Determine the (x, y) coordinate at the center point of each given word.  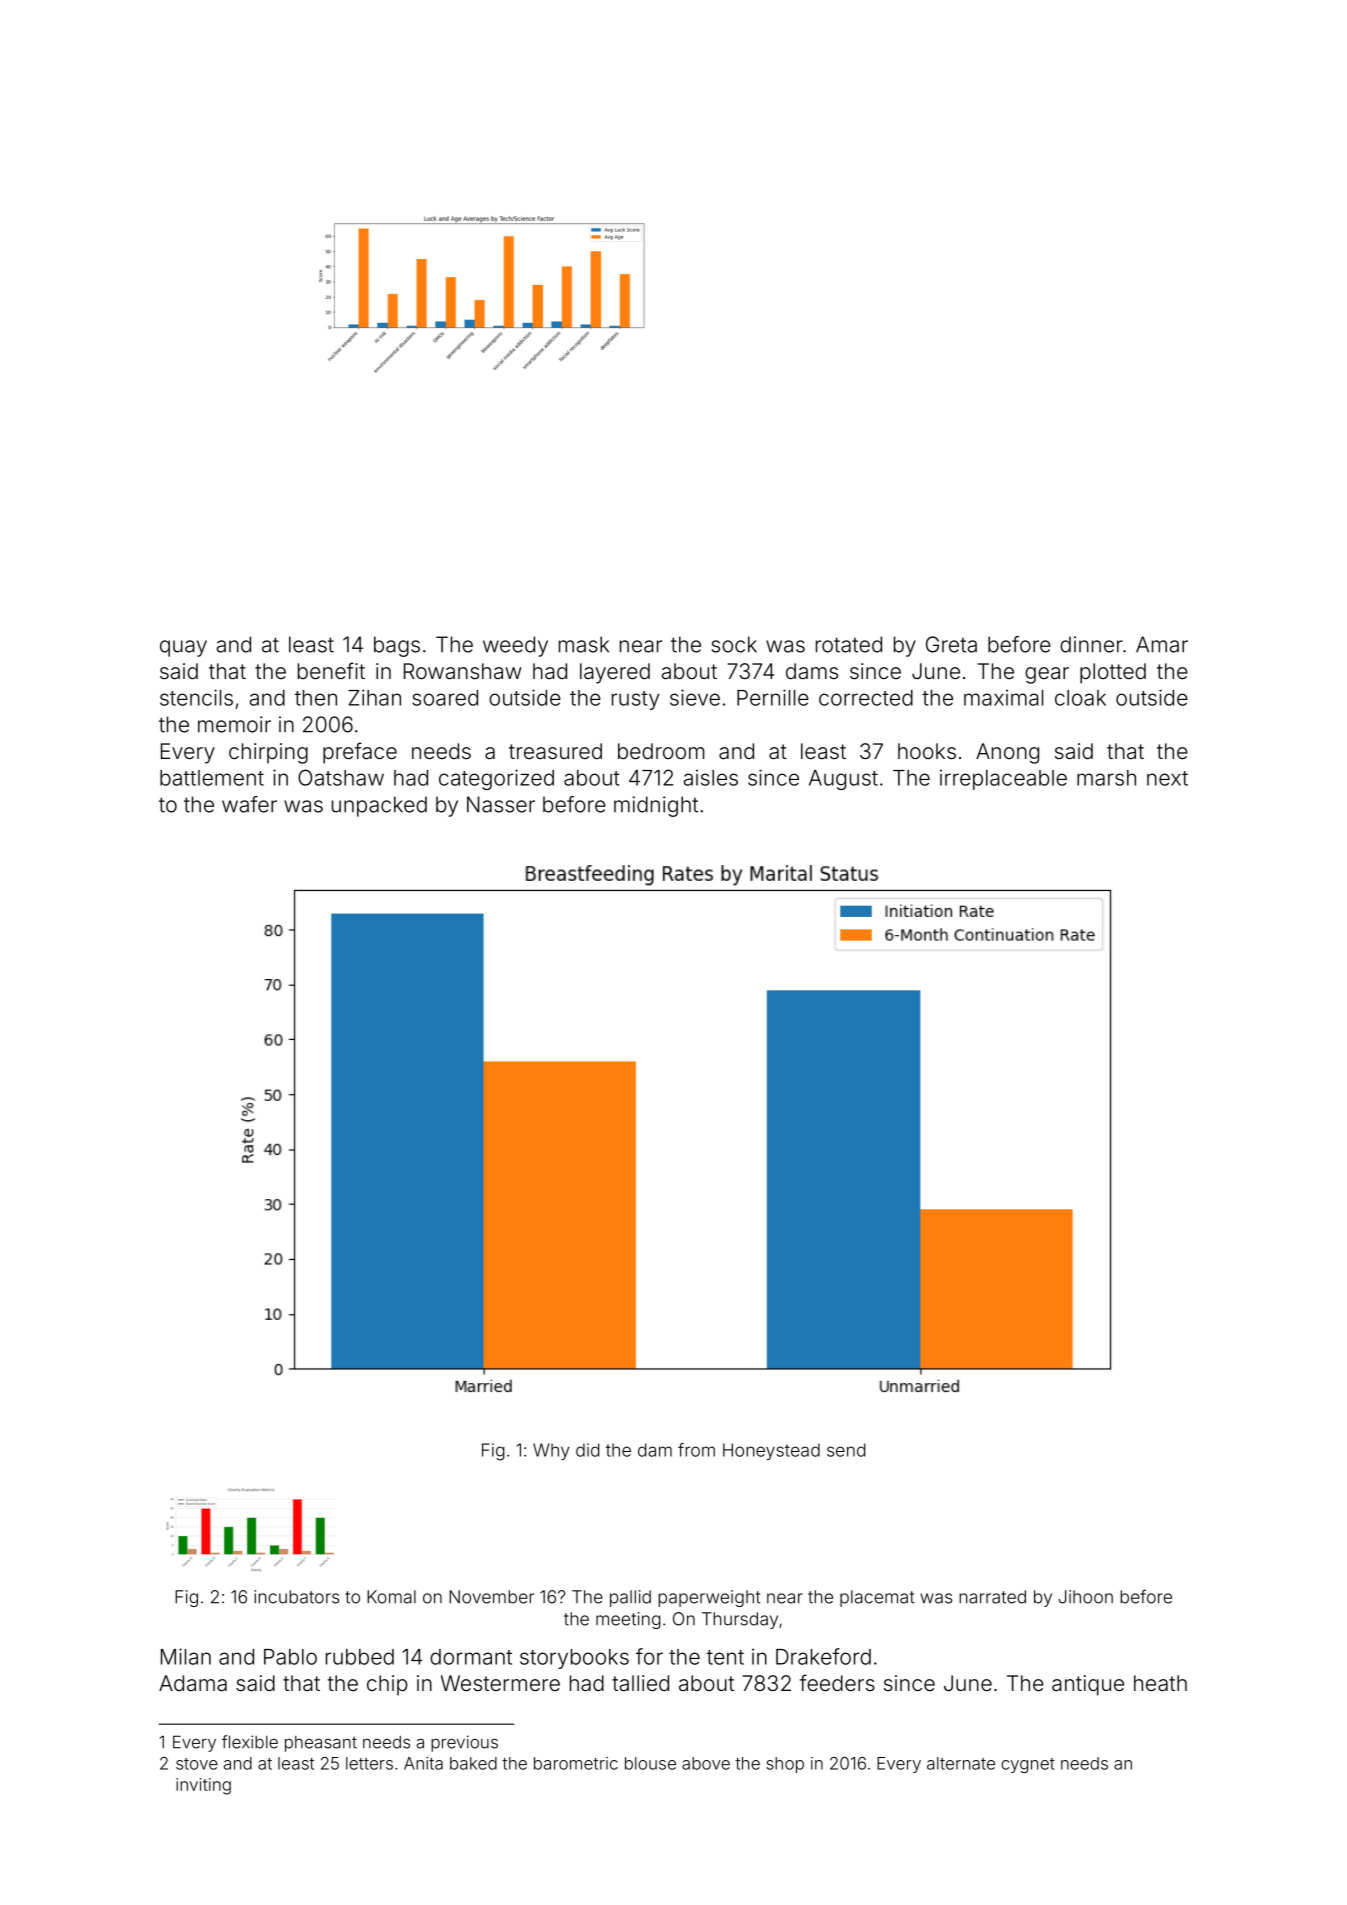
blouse (650, 1763)
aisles (711, 778)
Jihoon (1086, 1597)
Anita (423, 1763)
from (696, 1450)
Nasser (501, 804)
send (846, 1450)
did (587, 1450)
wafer (249, 804)
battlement (212, 778)
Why (551, 1451)
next (1167, 778)
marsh (1106, 778)
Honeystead (771, 1451)
